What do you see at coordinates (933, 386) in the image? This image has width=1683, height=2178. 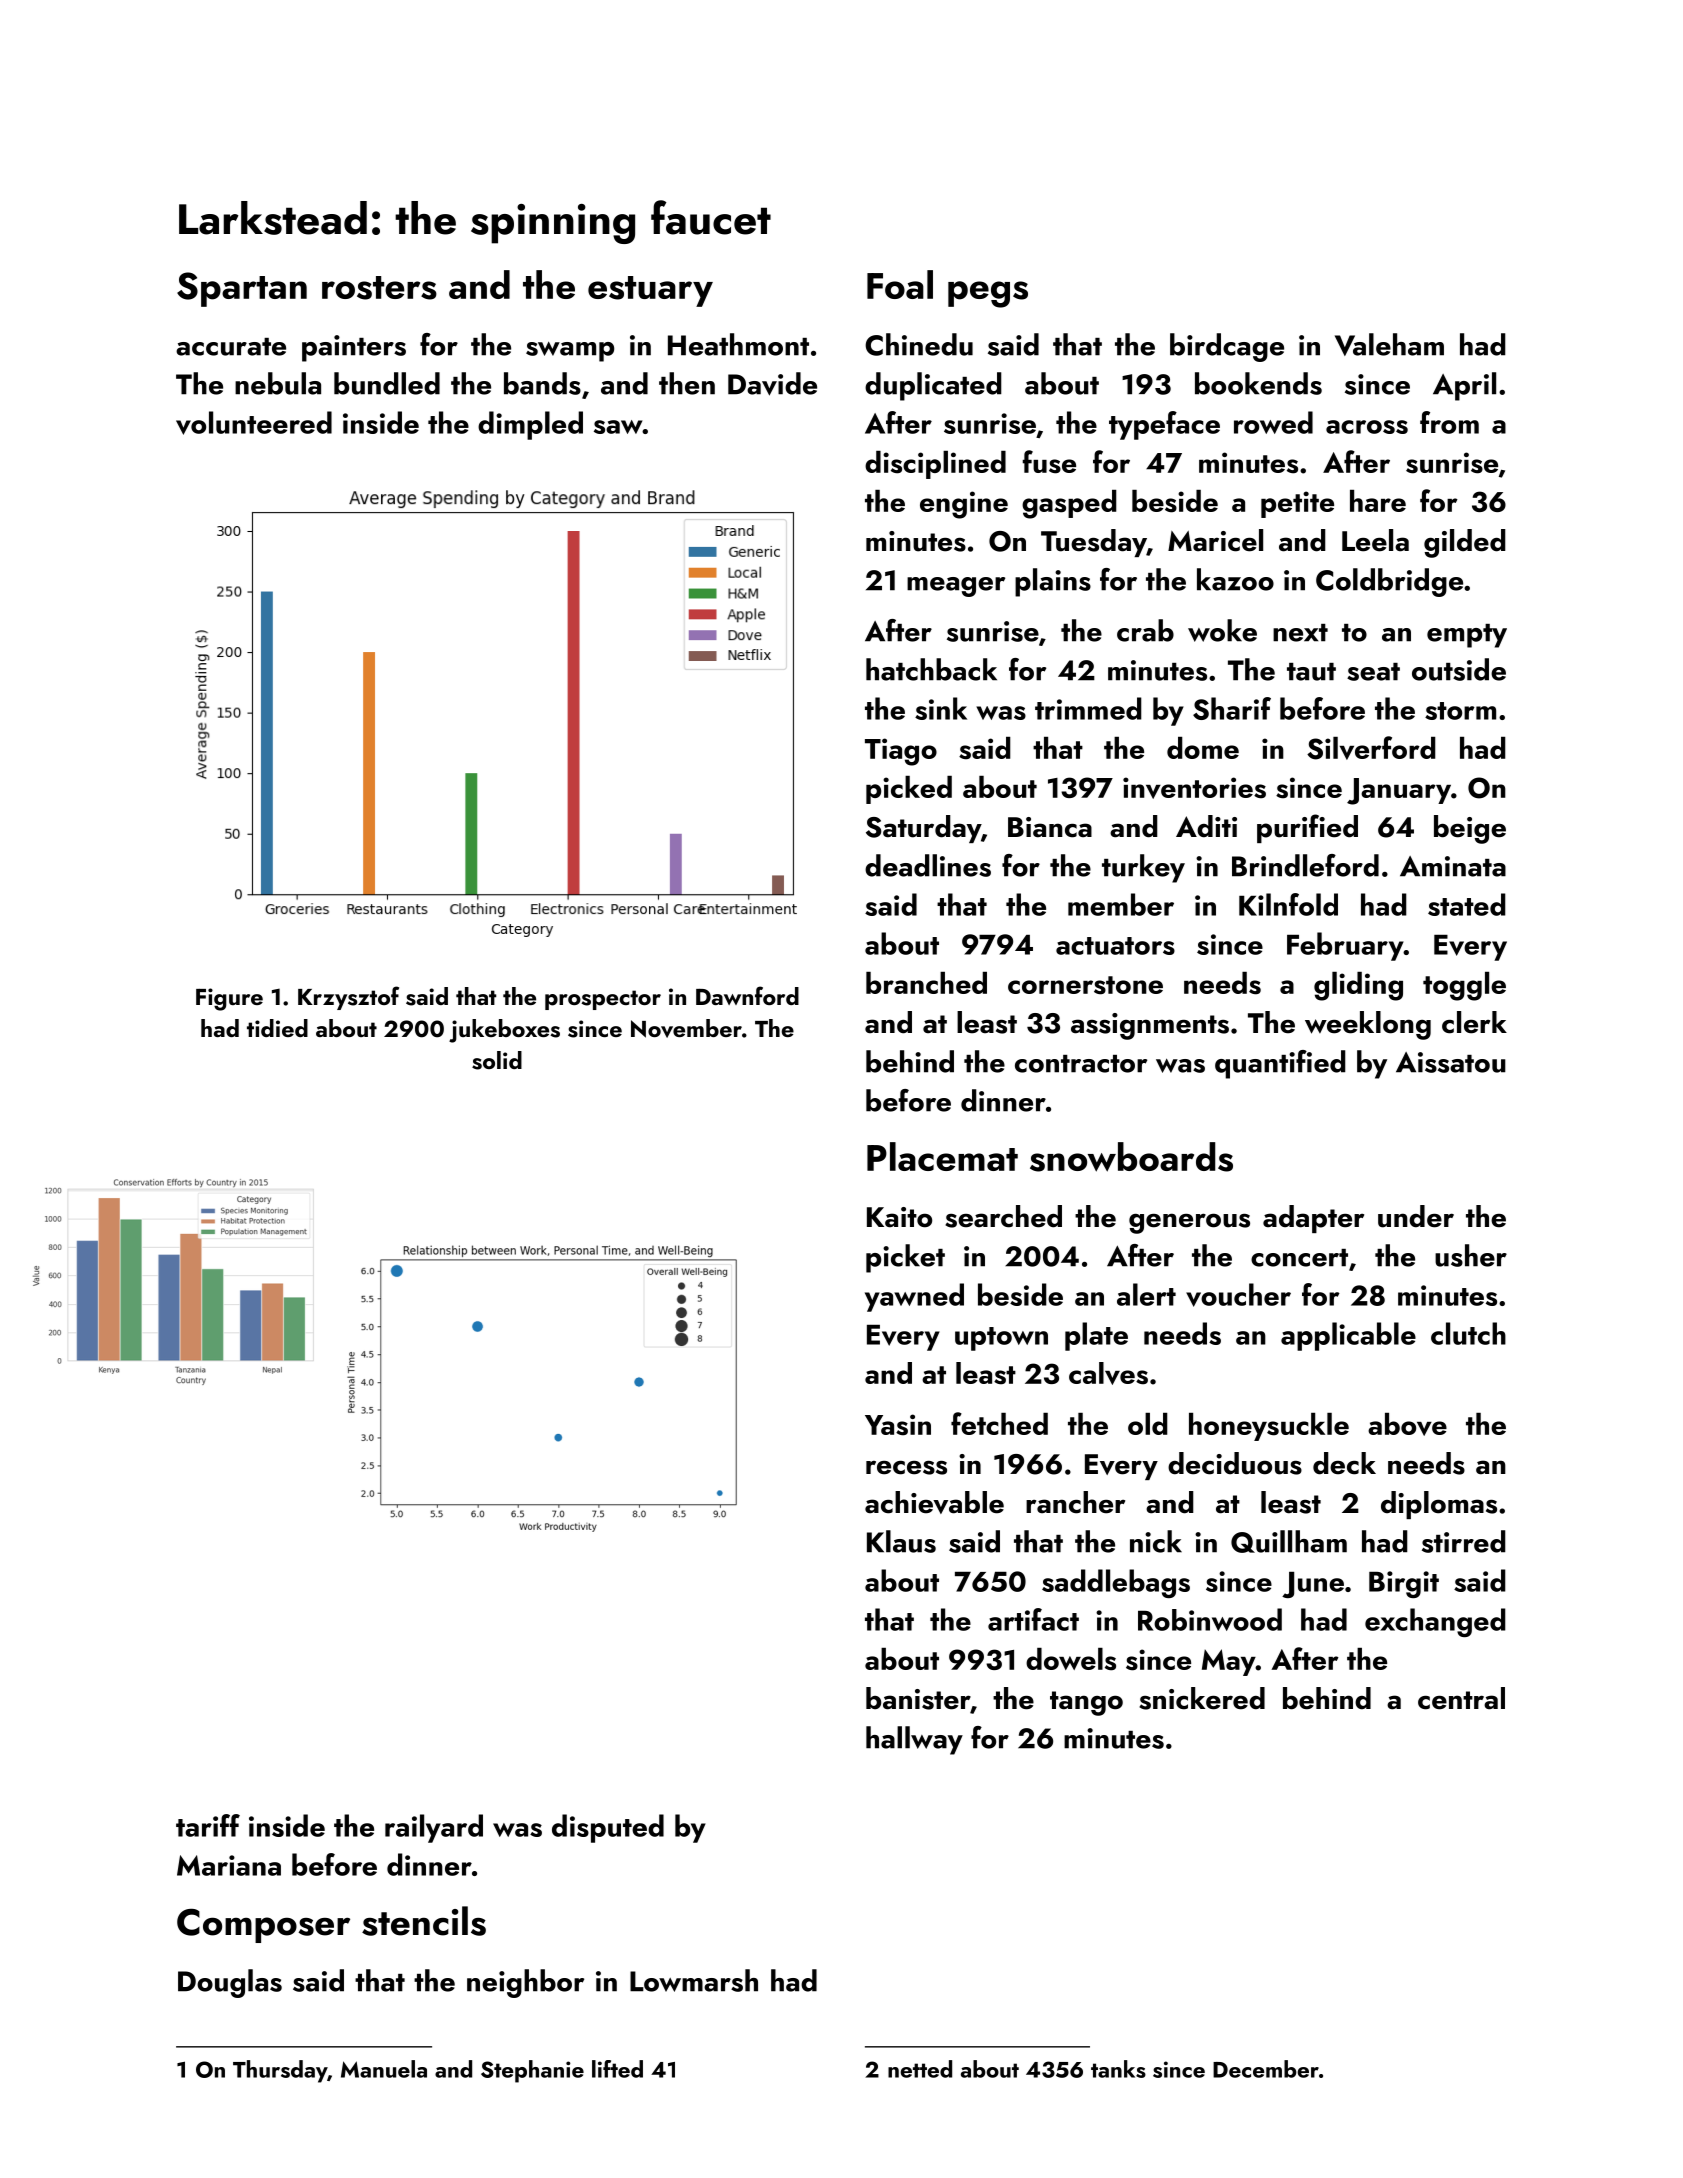 I see `duplicated` at bounding box center [933, 386].
